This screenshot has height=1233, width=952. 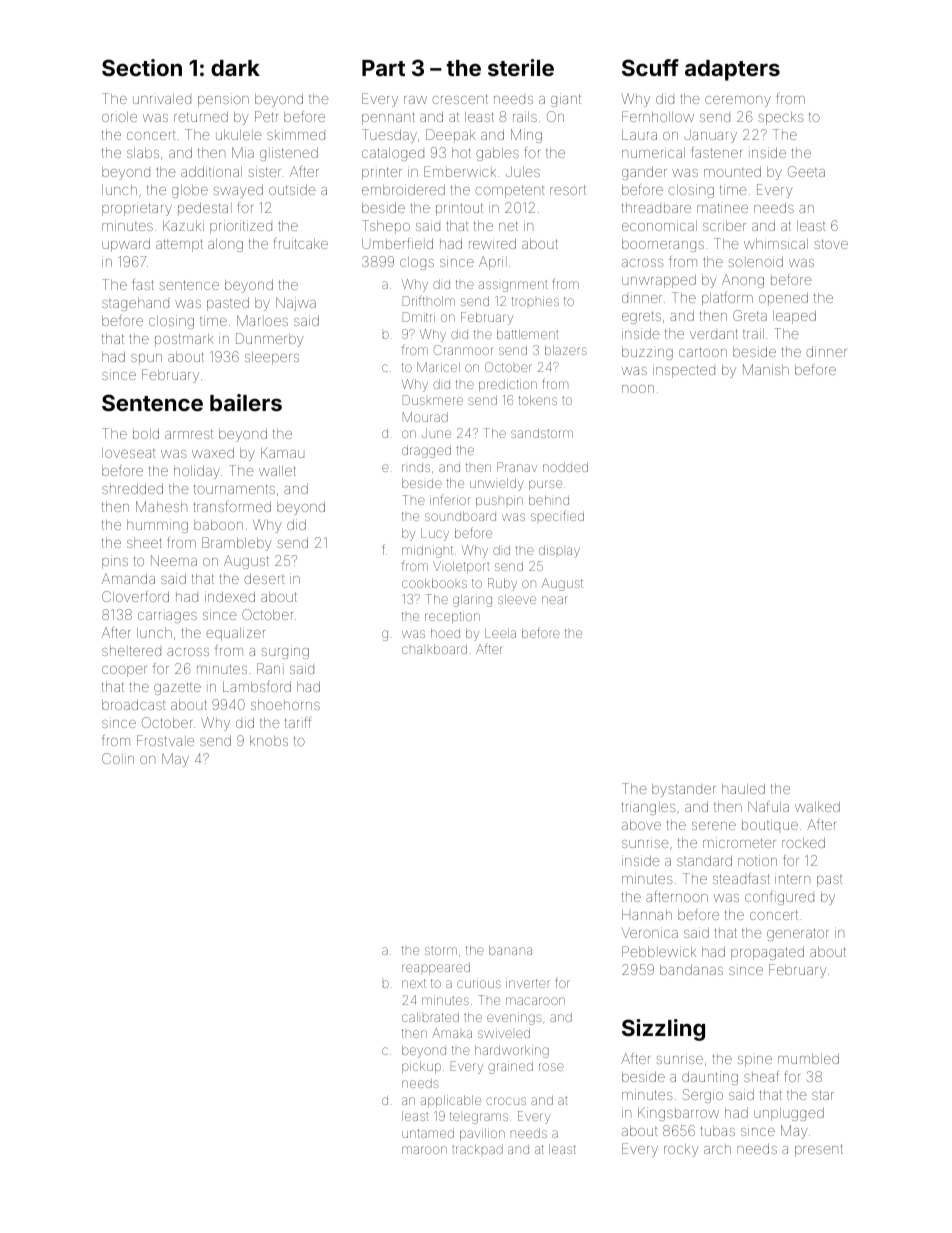 What do you see at coordinates (738, 101) in the screenshot?
I see `ceremony` at bounding box center [738, 101].
